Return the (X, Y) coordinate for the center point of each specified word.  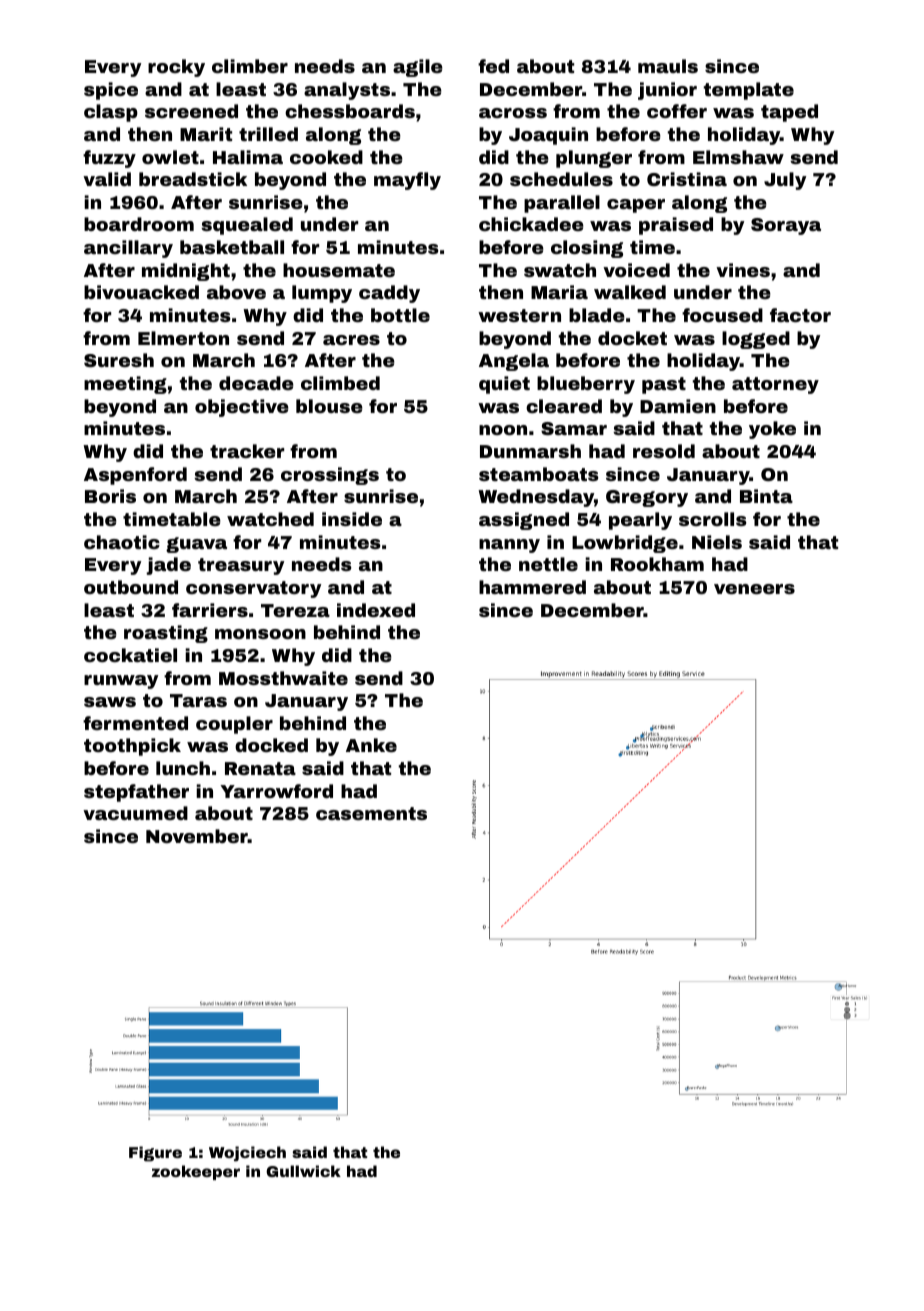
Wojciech (247, 1154)
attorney (775, 385)
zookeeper (196, 1172)
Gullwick (303, 1171)
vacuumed (135, 813)
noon (503, 430)
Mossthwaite (283, 678)
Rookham (657, 564)
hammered (532, 587)
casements (371, 813)
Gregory (647, 498)
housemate (339, 270)
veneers (754, 589)
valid (107, 179)
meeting (125, 385)
